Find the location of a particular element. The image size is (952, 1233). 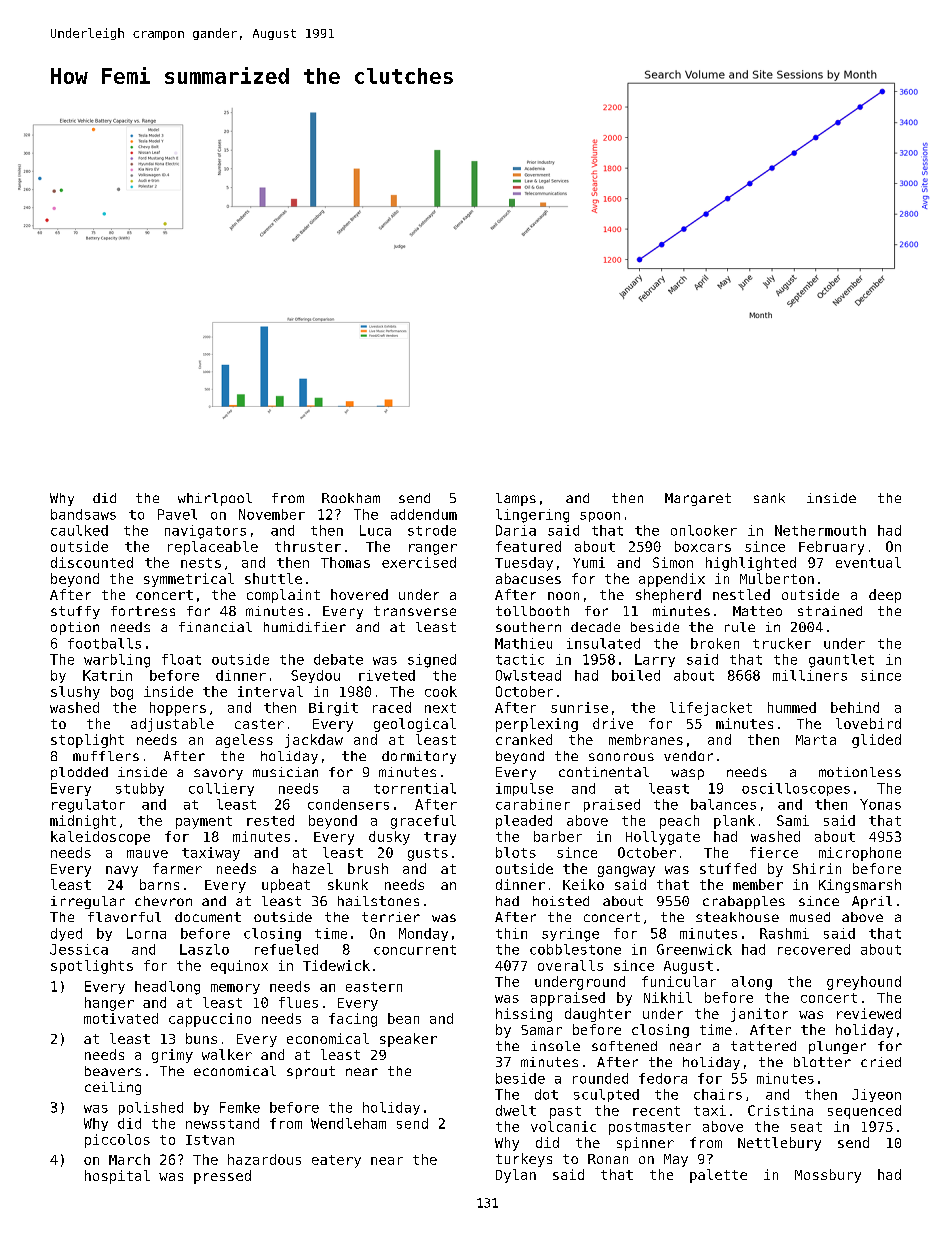

Rookham is located at coordinates (351, 498).
